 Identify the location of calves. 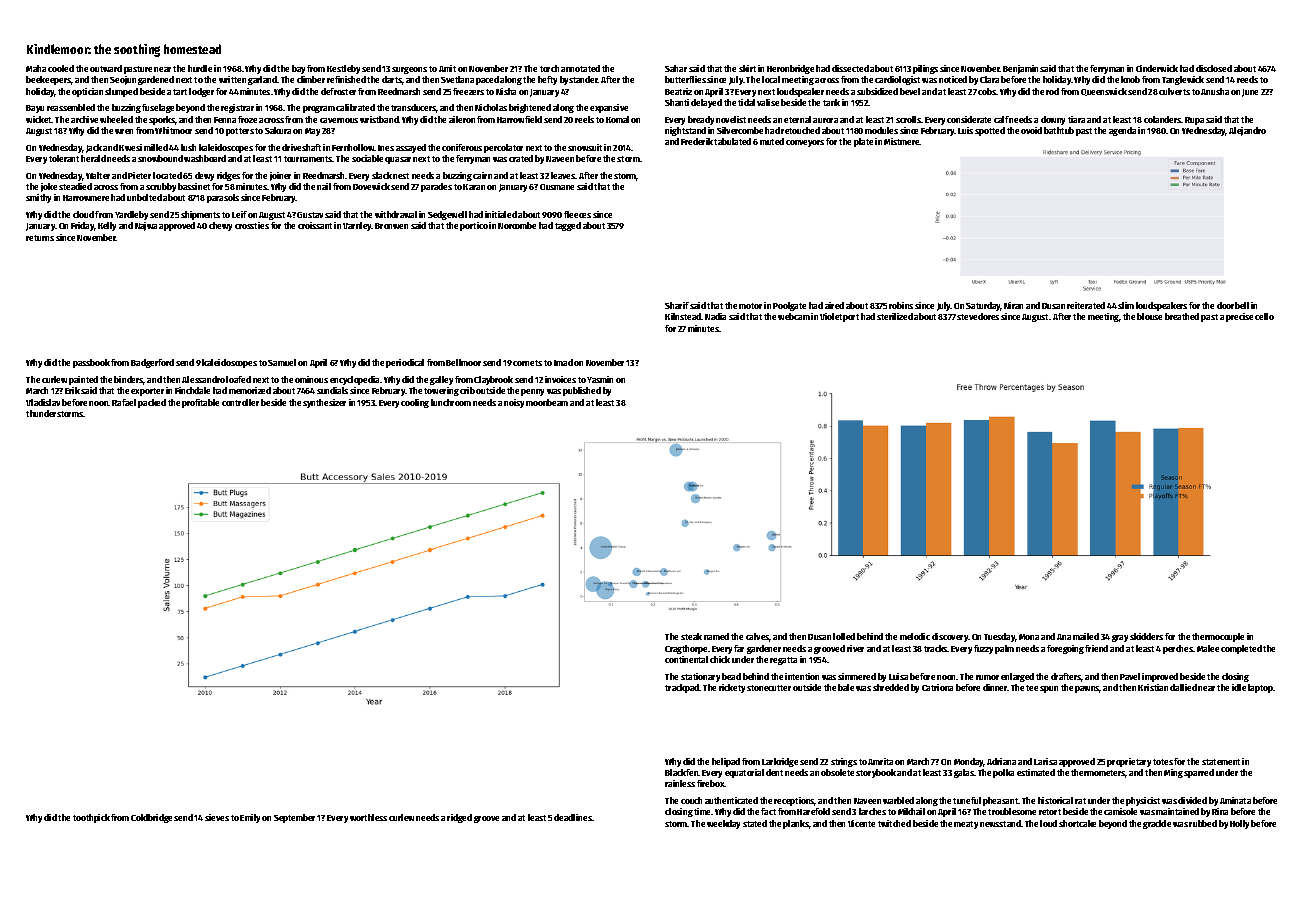
(758, 637).
